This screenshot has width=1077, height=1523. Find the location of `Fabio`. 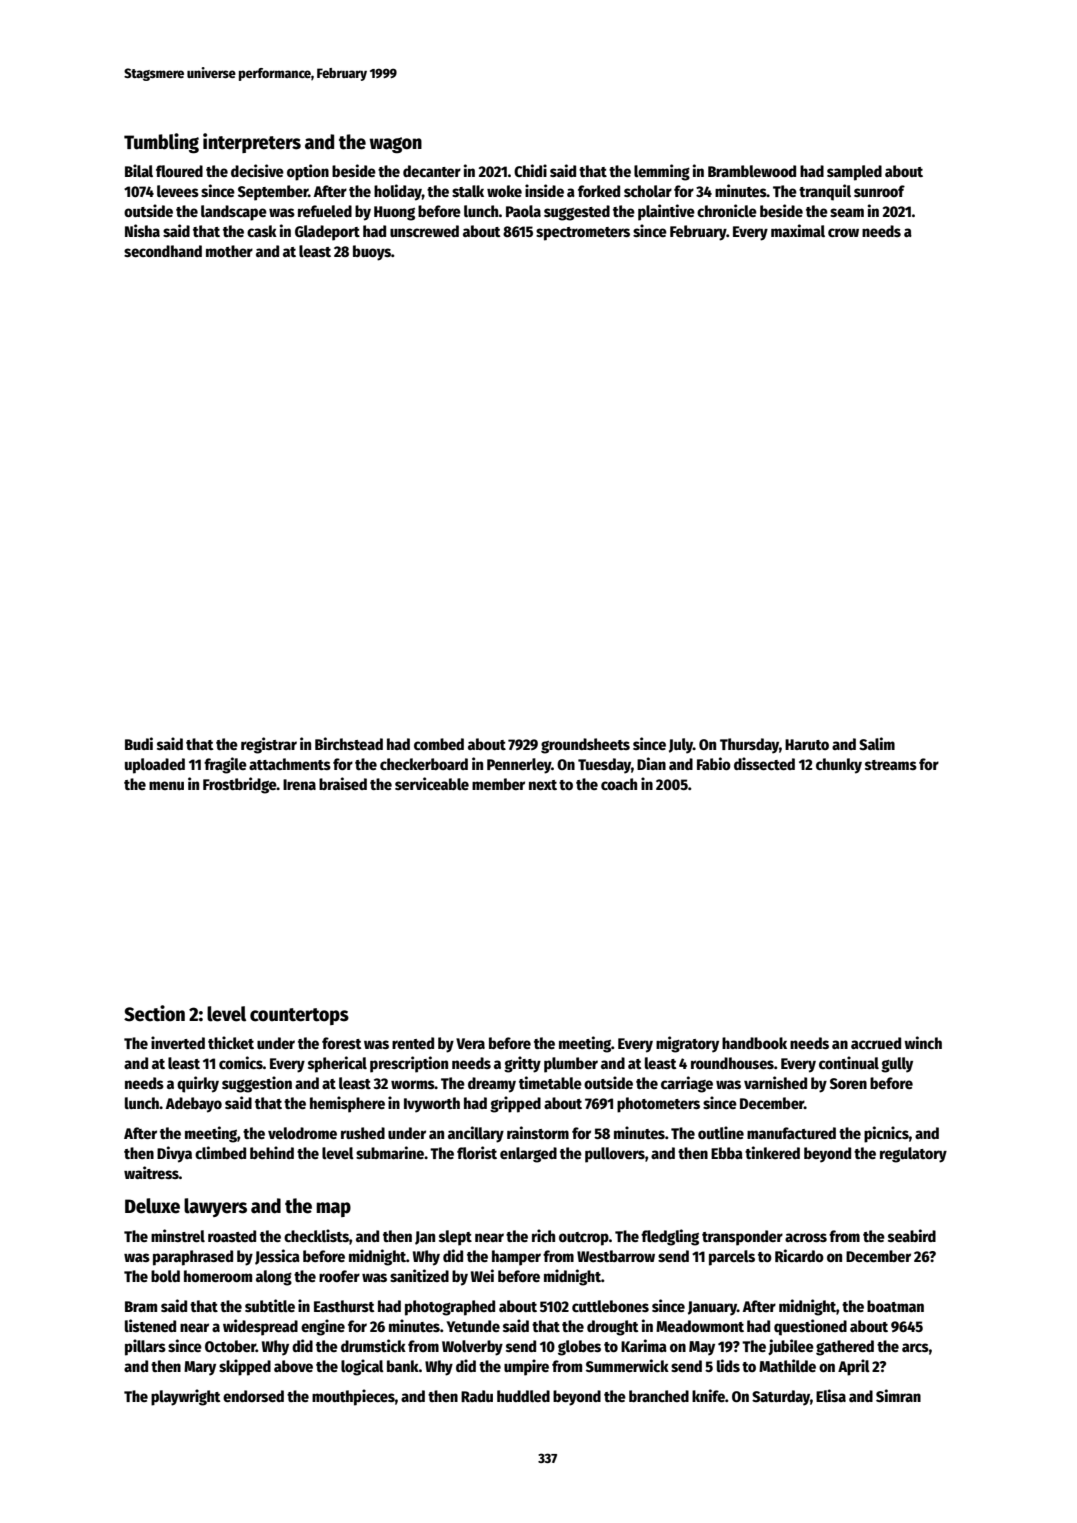

Fabio is located at coordinates (714, 763).
